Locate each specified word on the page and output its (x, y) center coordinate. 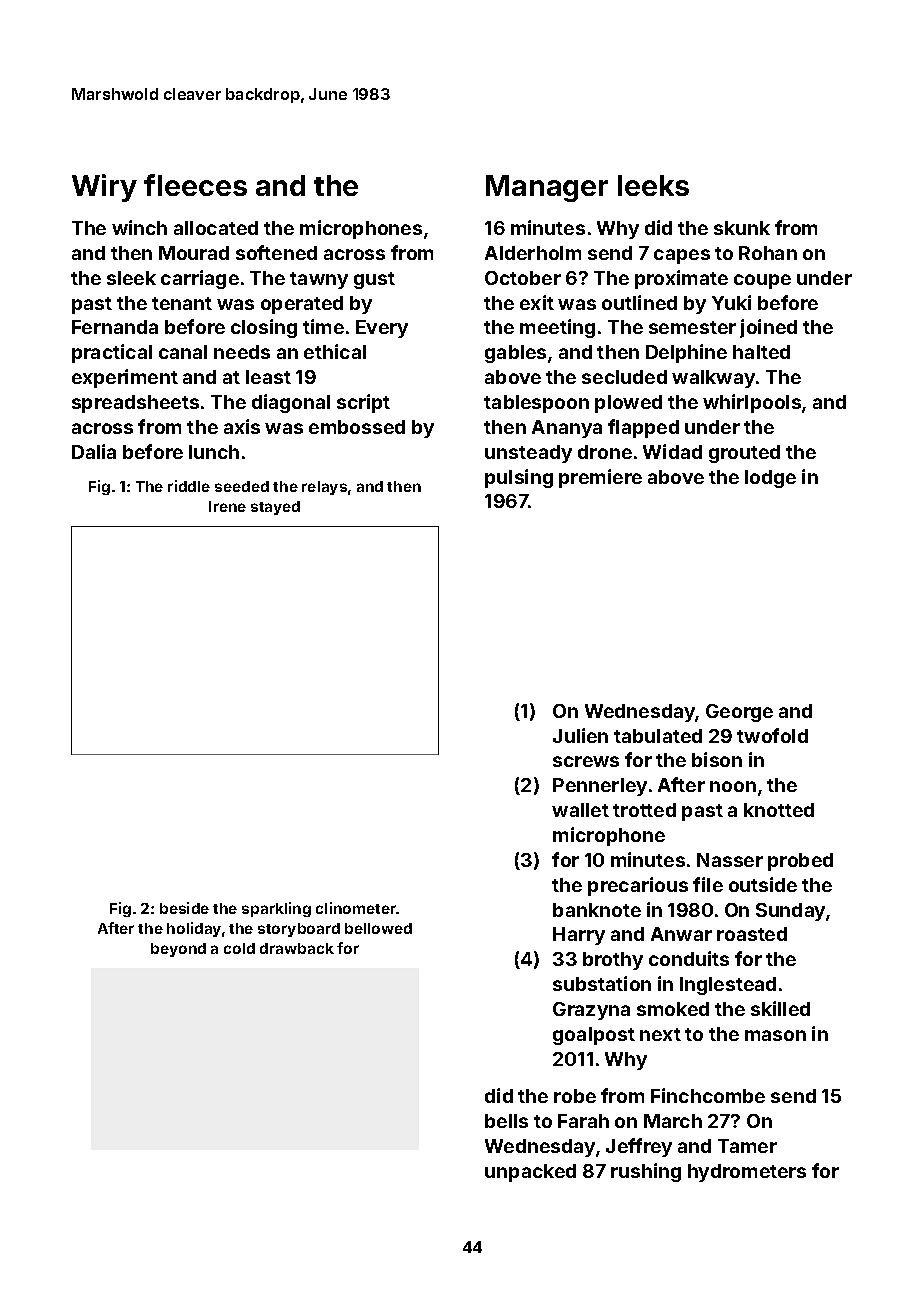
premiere (600, 478)
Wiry (104, 188)
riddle (189, 486)
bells (506, 1121)
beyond (178, 950)
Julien (580, 735)
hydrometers (747, 1173)
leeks (653, 185)
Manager (547, 188)
